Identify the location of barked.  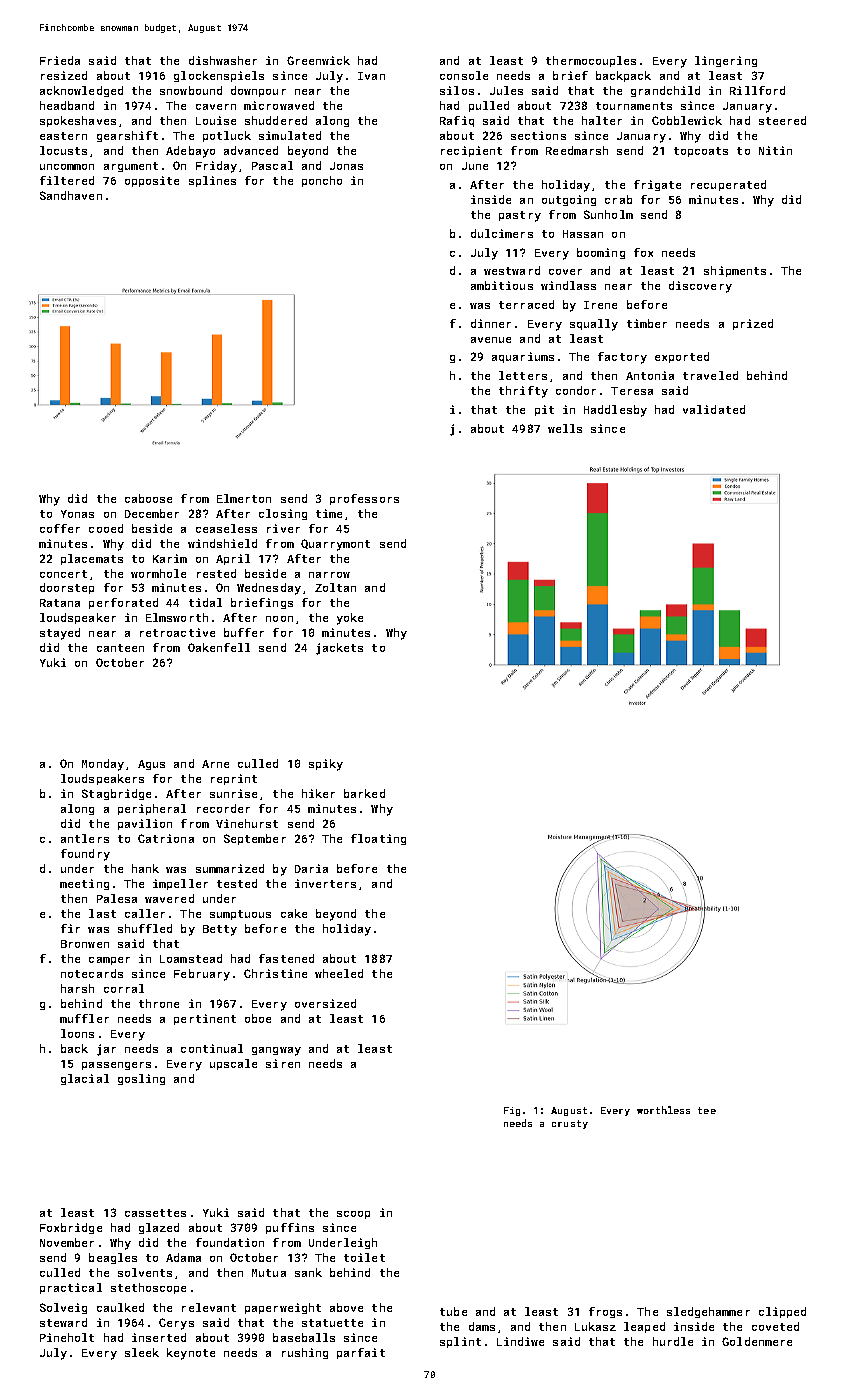
(364, 793).
